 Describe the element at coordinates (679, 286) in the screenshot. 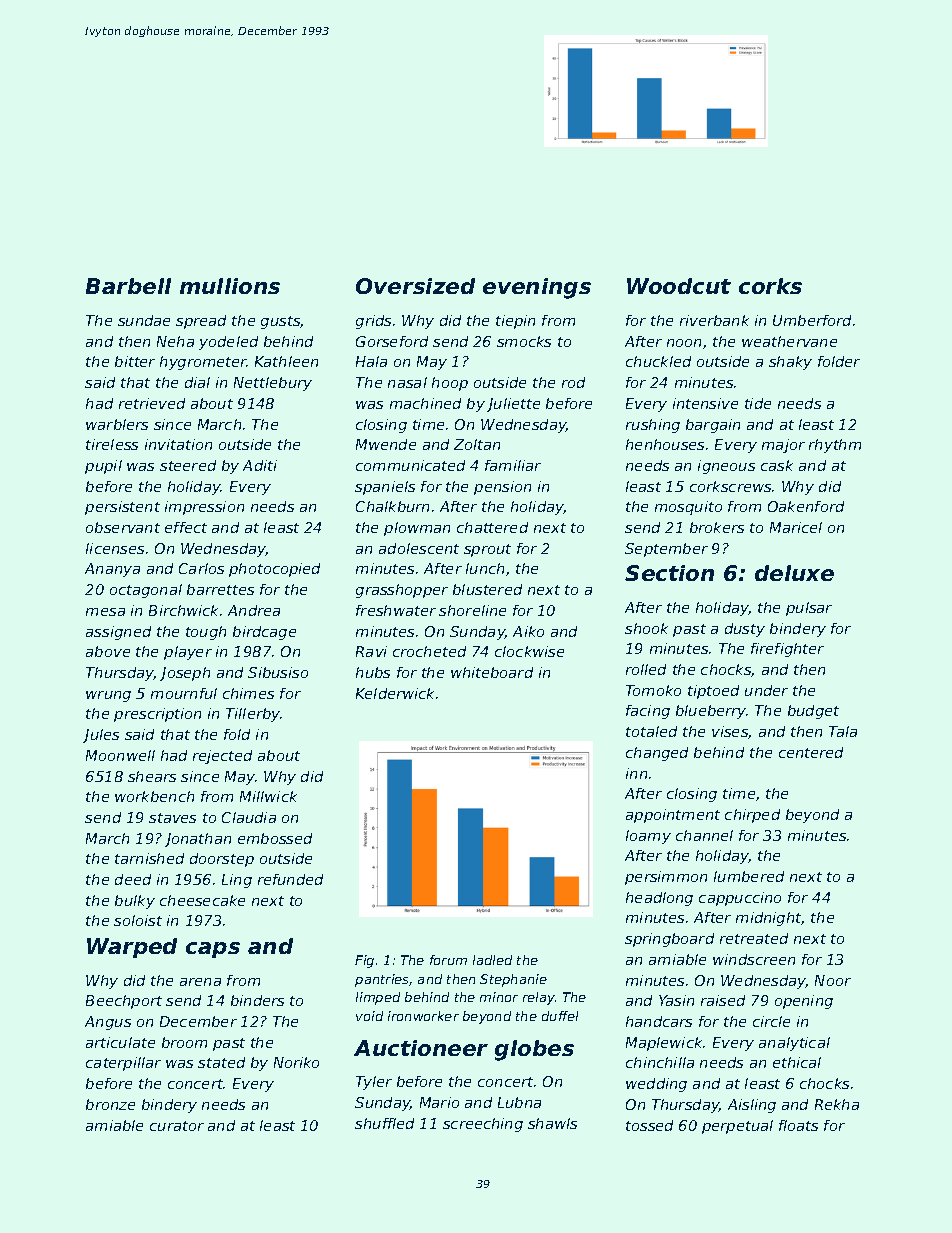

I see `Woodcut` at that location.
